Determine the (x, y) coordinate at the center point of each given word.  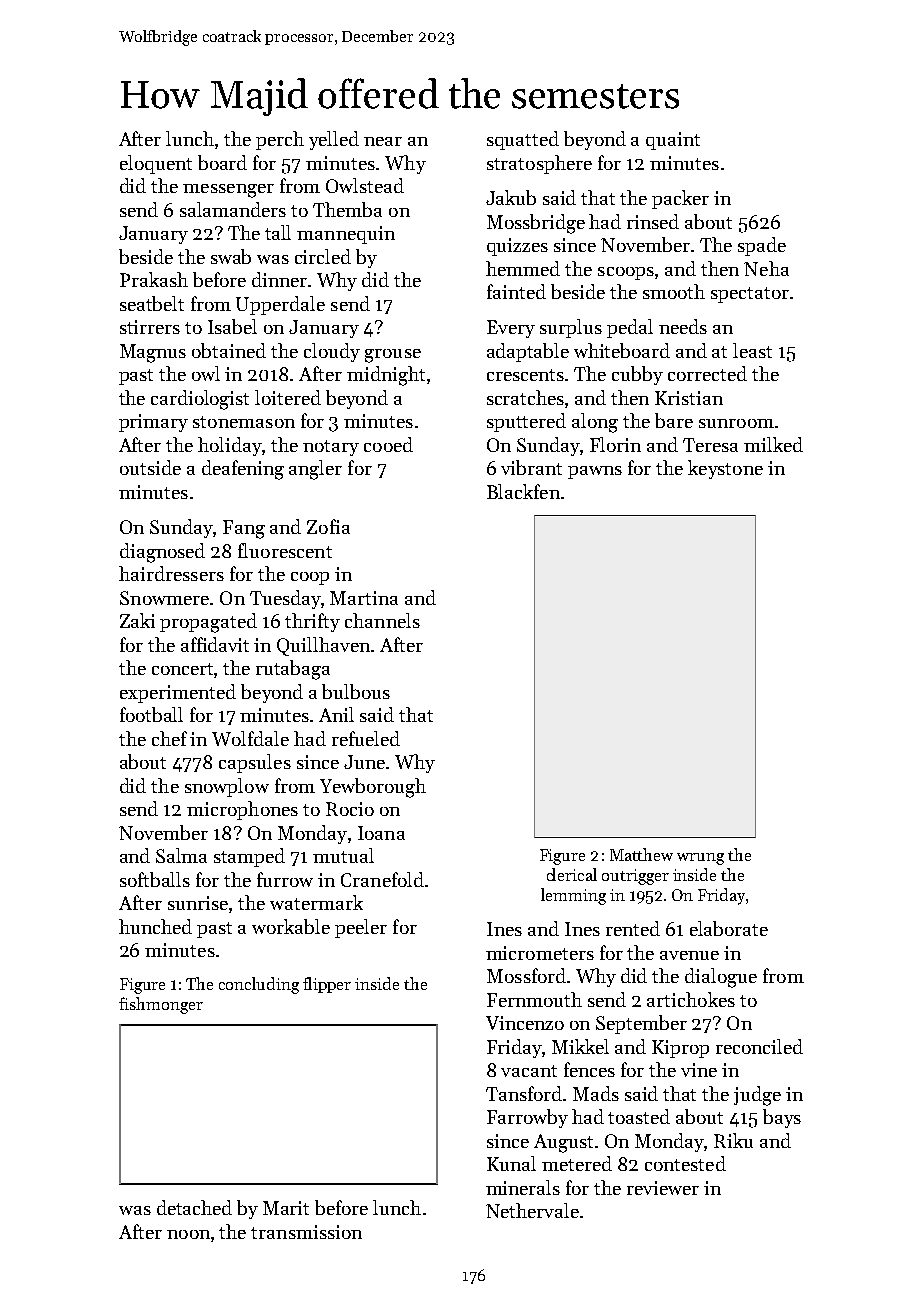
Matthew (641, 854)
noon (188, 1234)
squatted (523, 140)
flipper (327, 985)
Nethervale (532, 1210)
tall (278, 232)
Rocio (350, 809)
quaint (673, 141)
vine (699, 1070)
